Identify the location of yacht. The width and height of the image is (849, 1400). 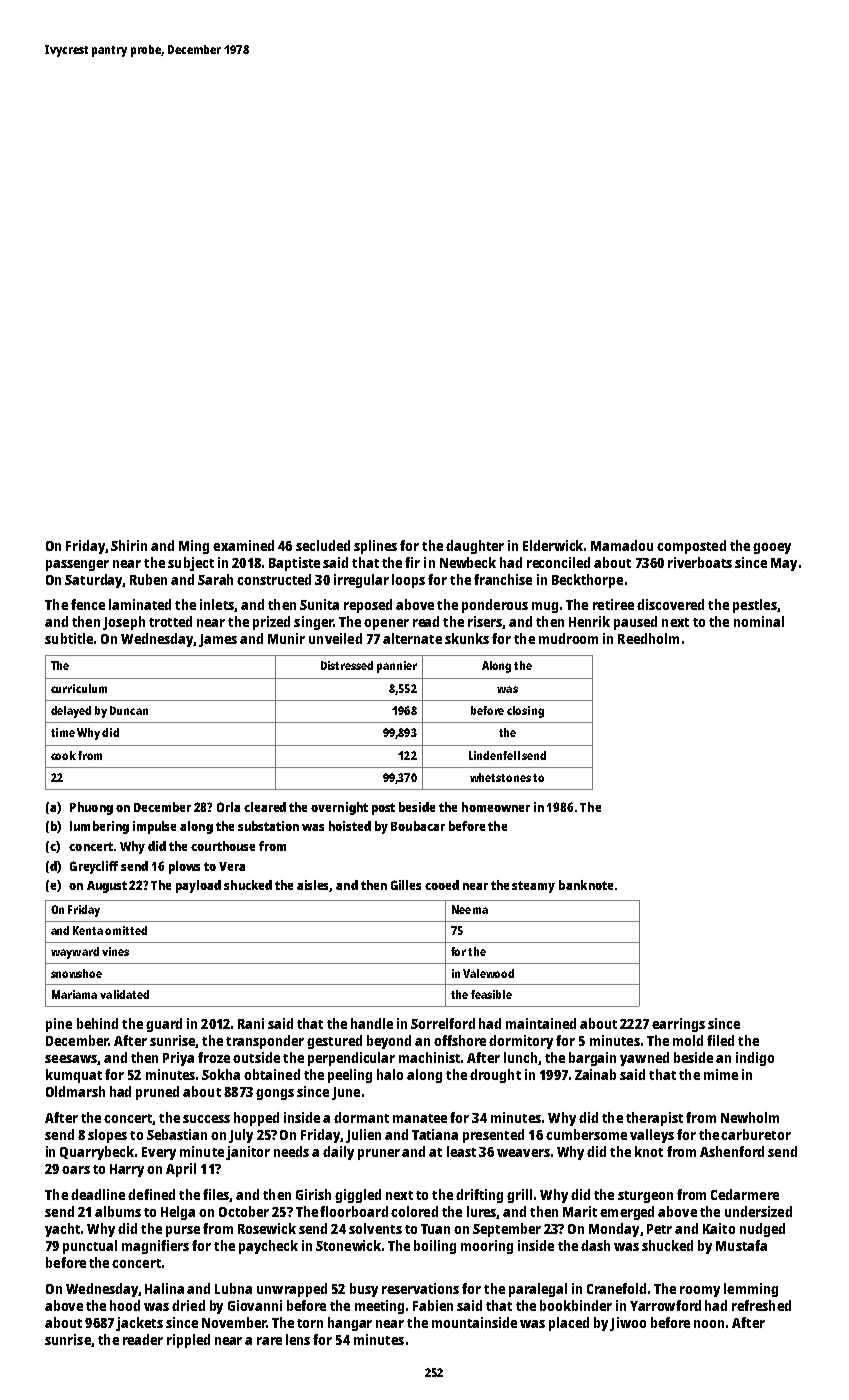
(62, 1230).
